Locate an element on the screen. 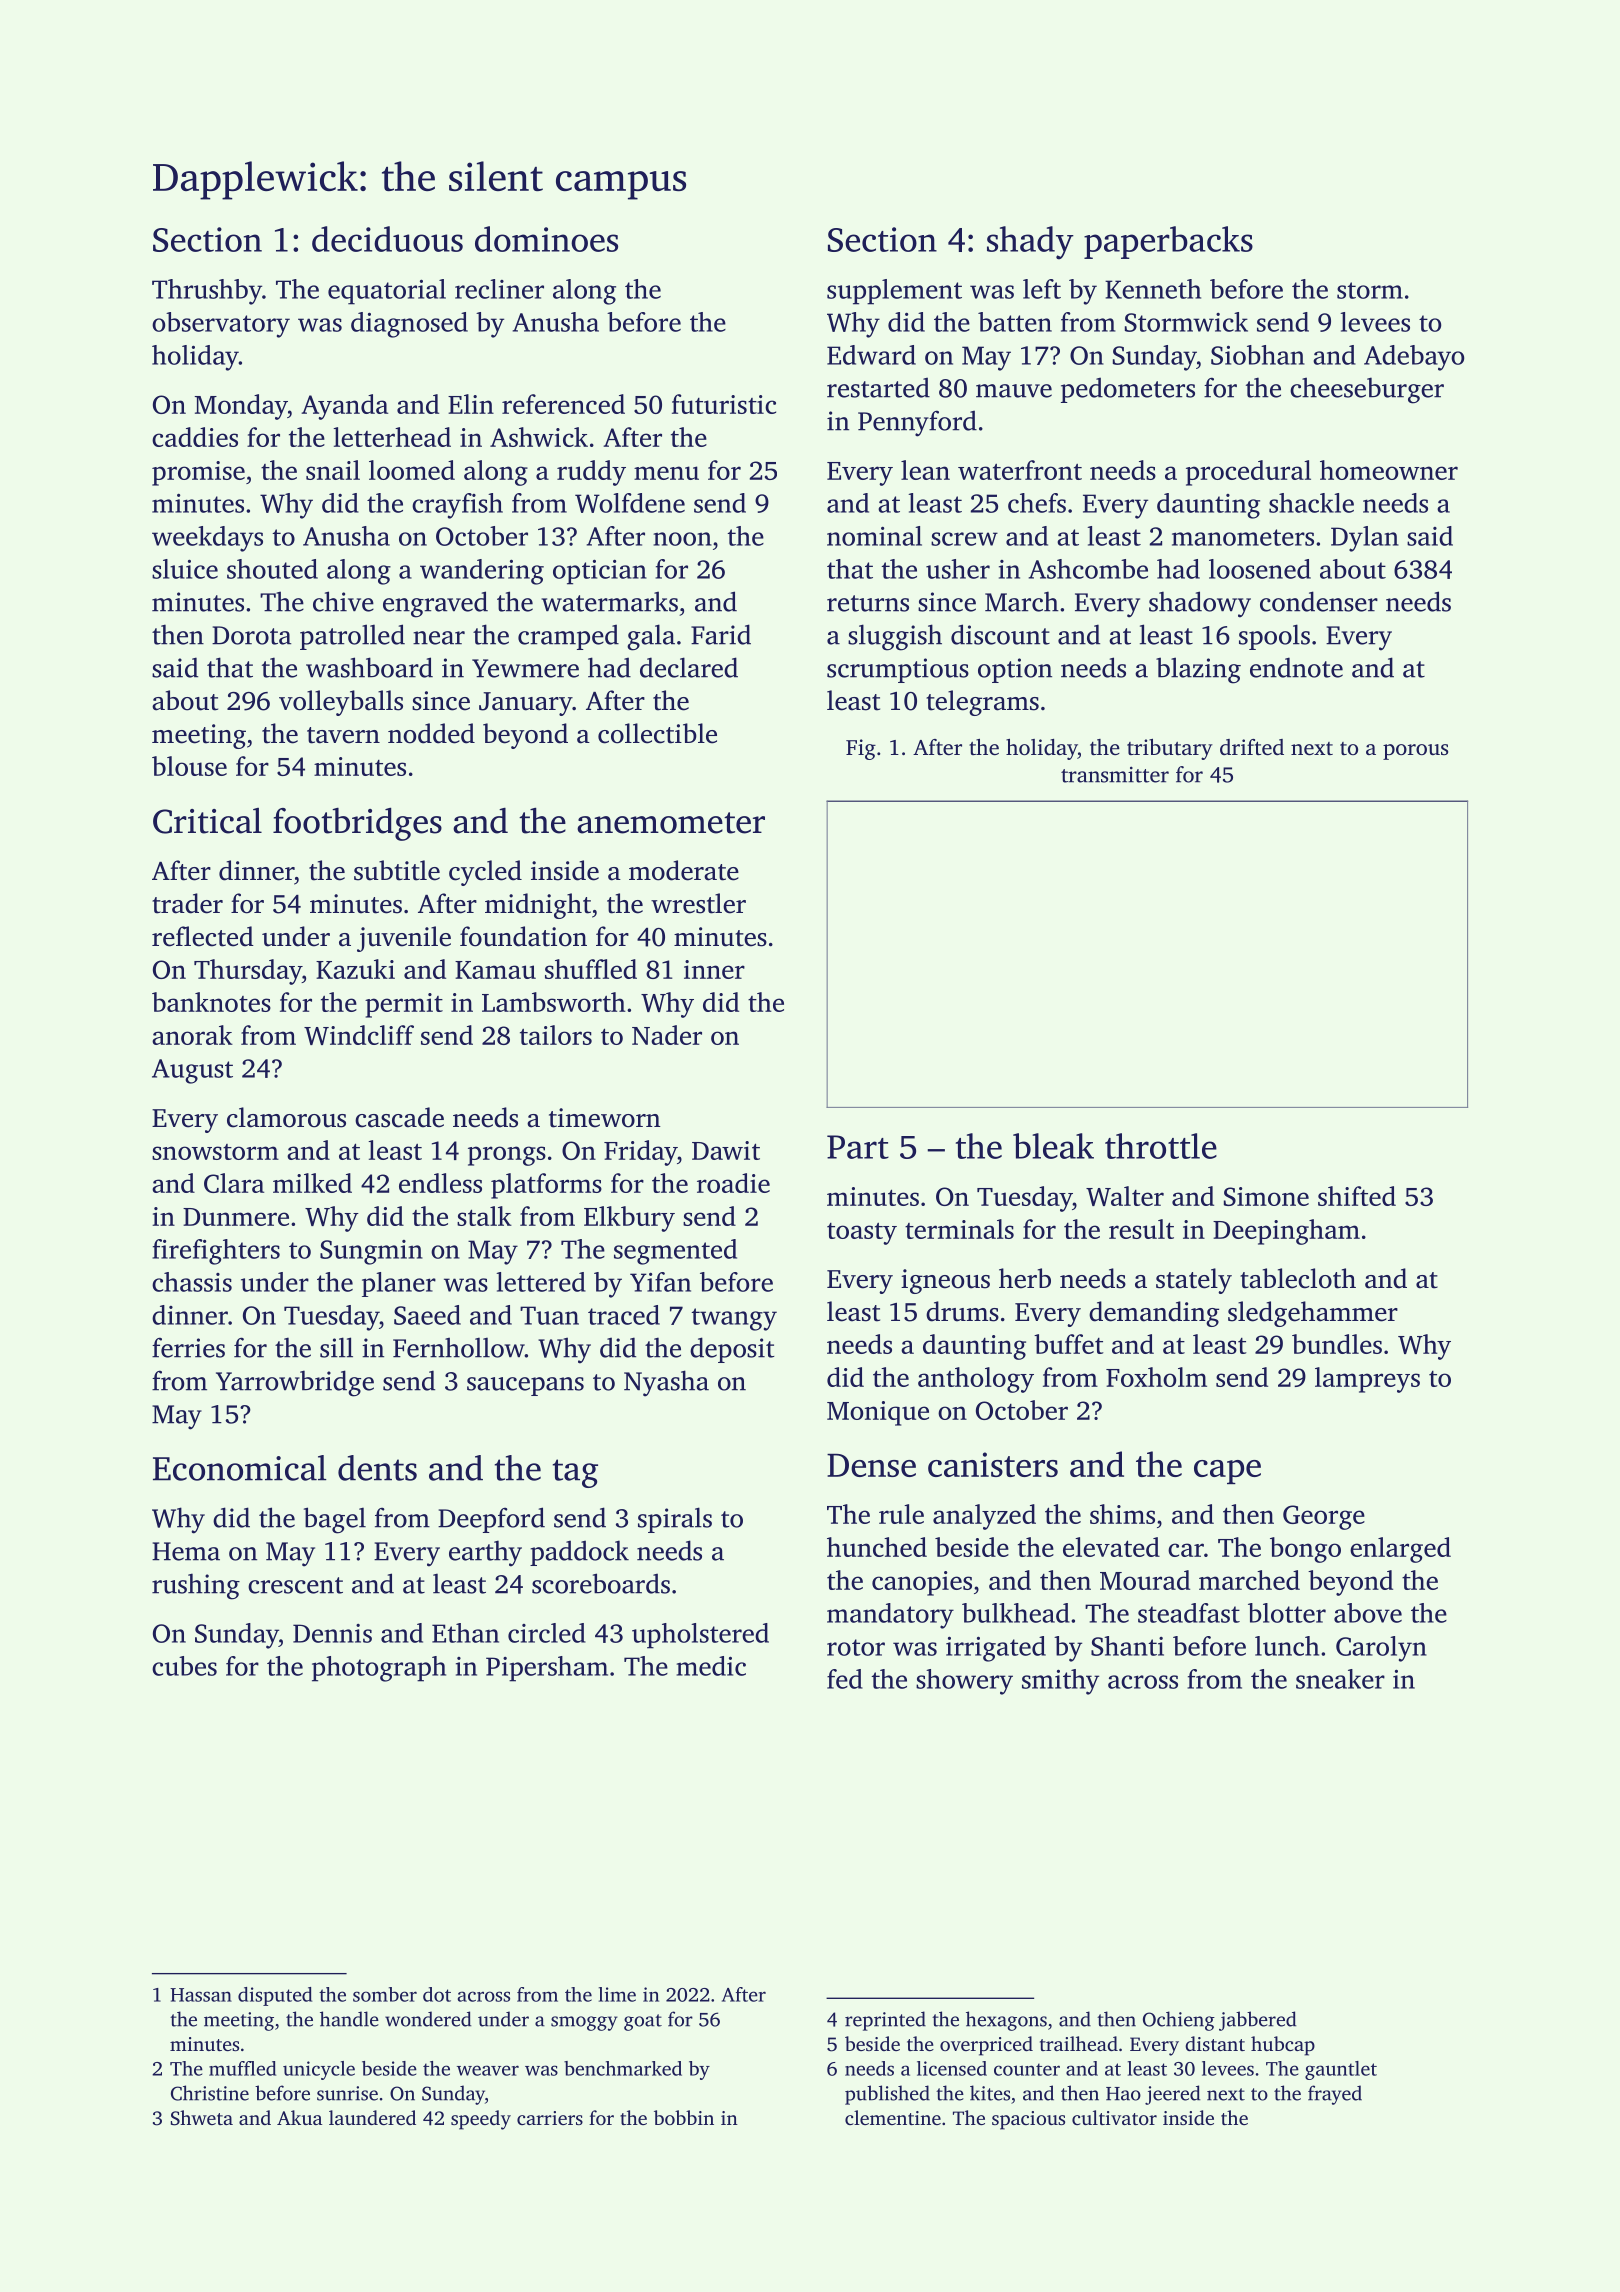 The width and height of the screenshot is (1620, 2292). earthy is located at coordinates (485, 1553).
